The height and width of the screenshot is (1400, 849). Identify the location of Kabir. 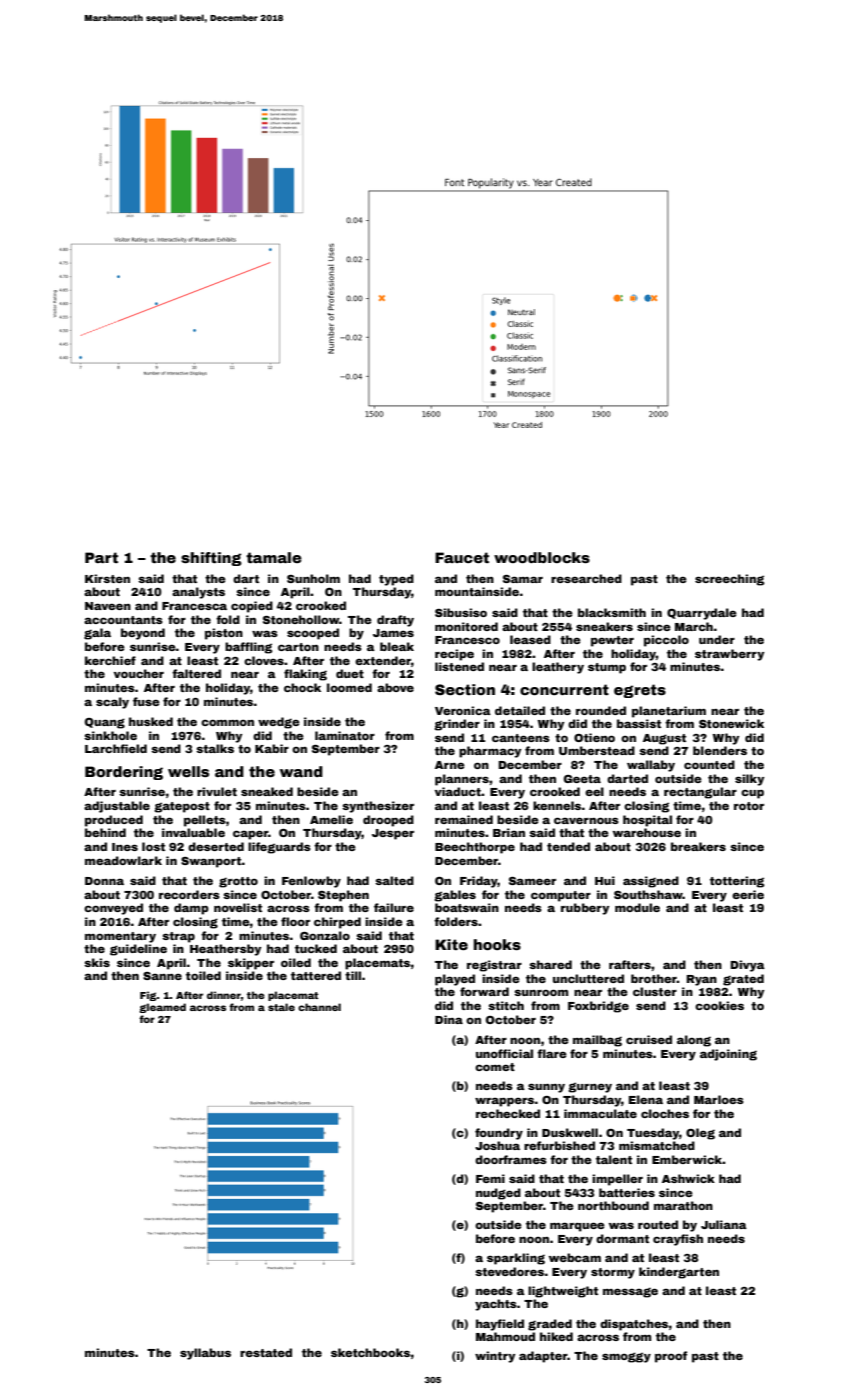
(272, 748).
